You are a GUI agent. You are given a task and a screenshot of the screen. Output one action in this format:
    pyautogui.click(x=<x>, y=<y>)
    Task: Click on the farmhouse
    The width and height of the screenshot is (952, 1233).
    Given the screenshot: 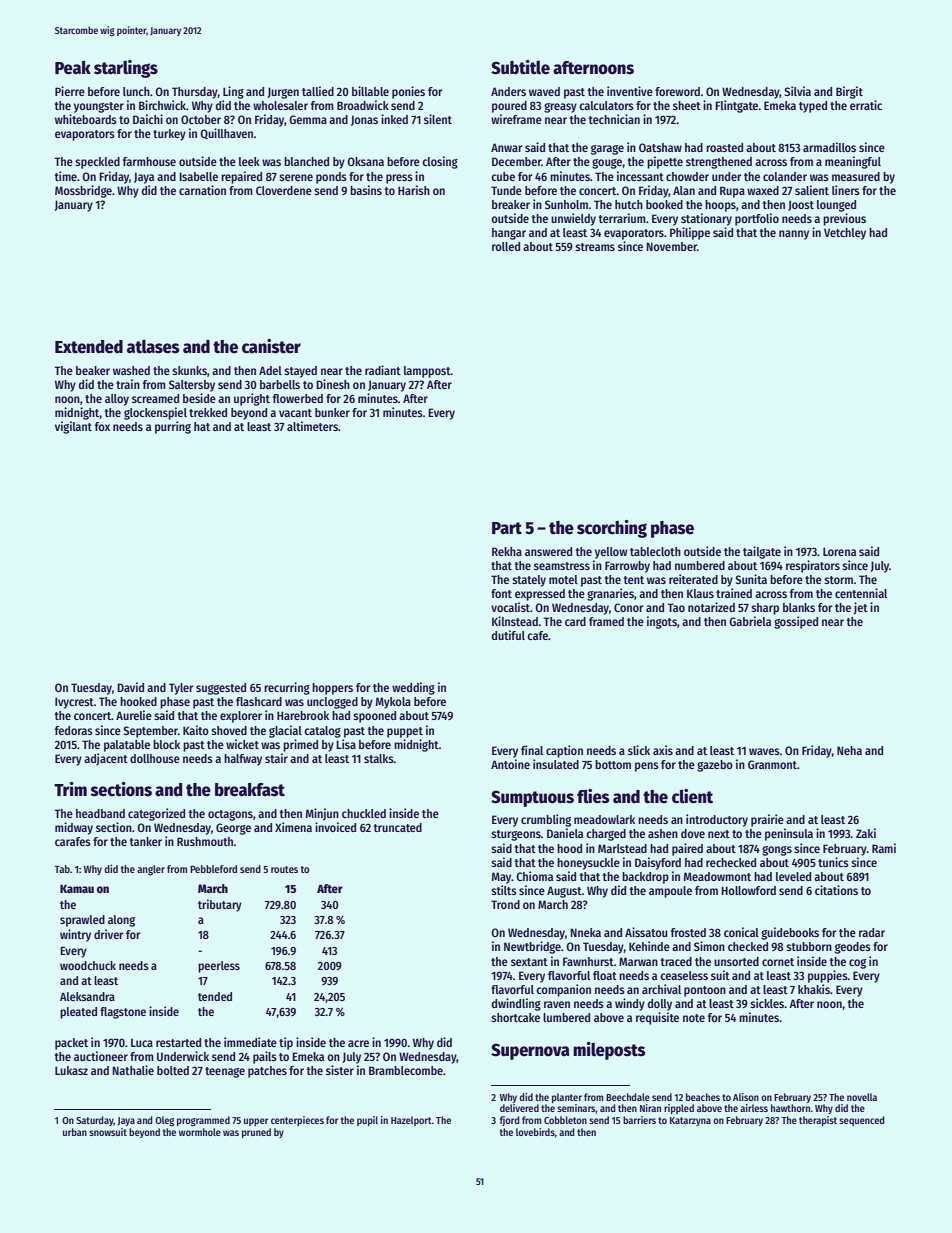 What is the action you would take?
    pyautogui.click(x=149, y=161)
